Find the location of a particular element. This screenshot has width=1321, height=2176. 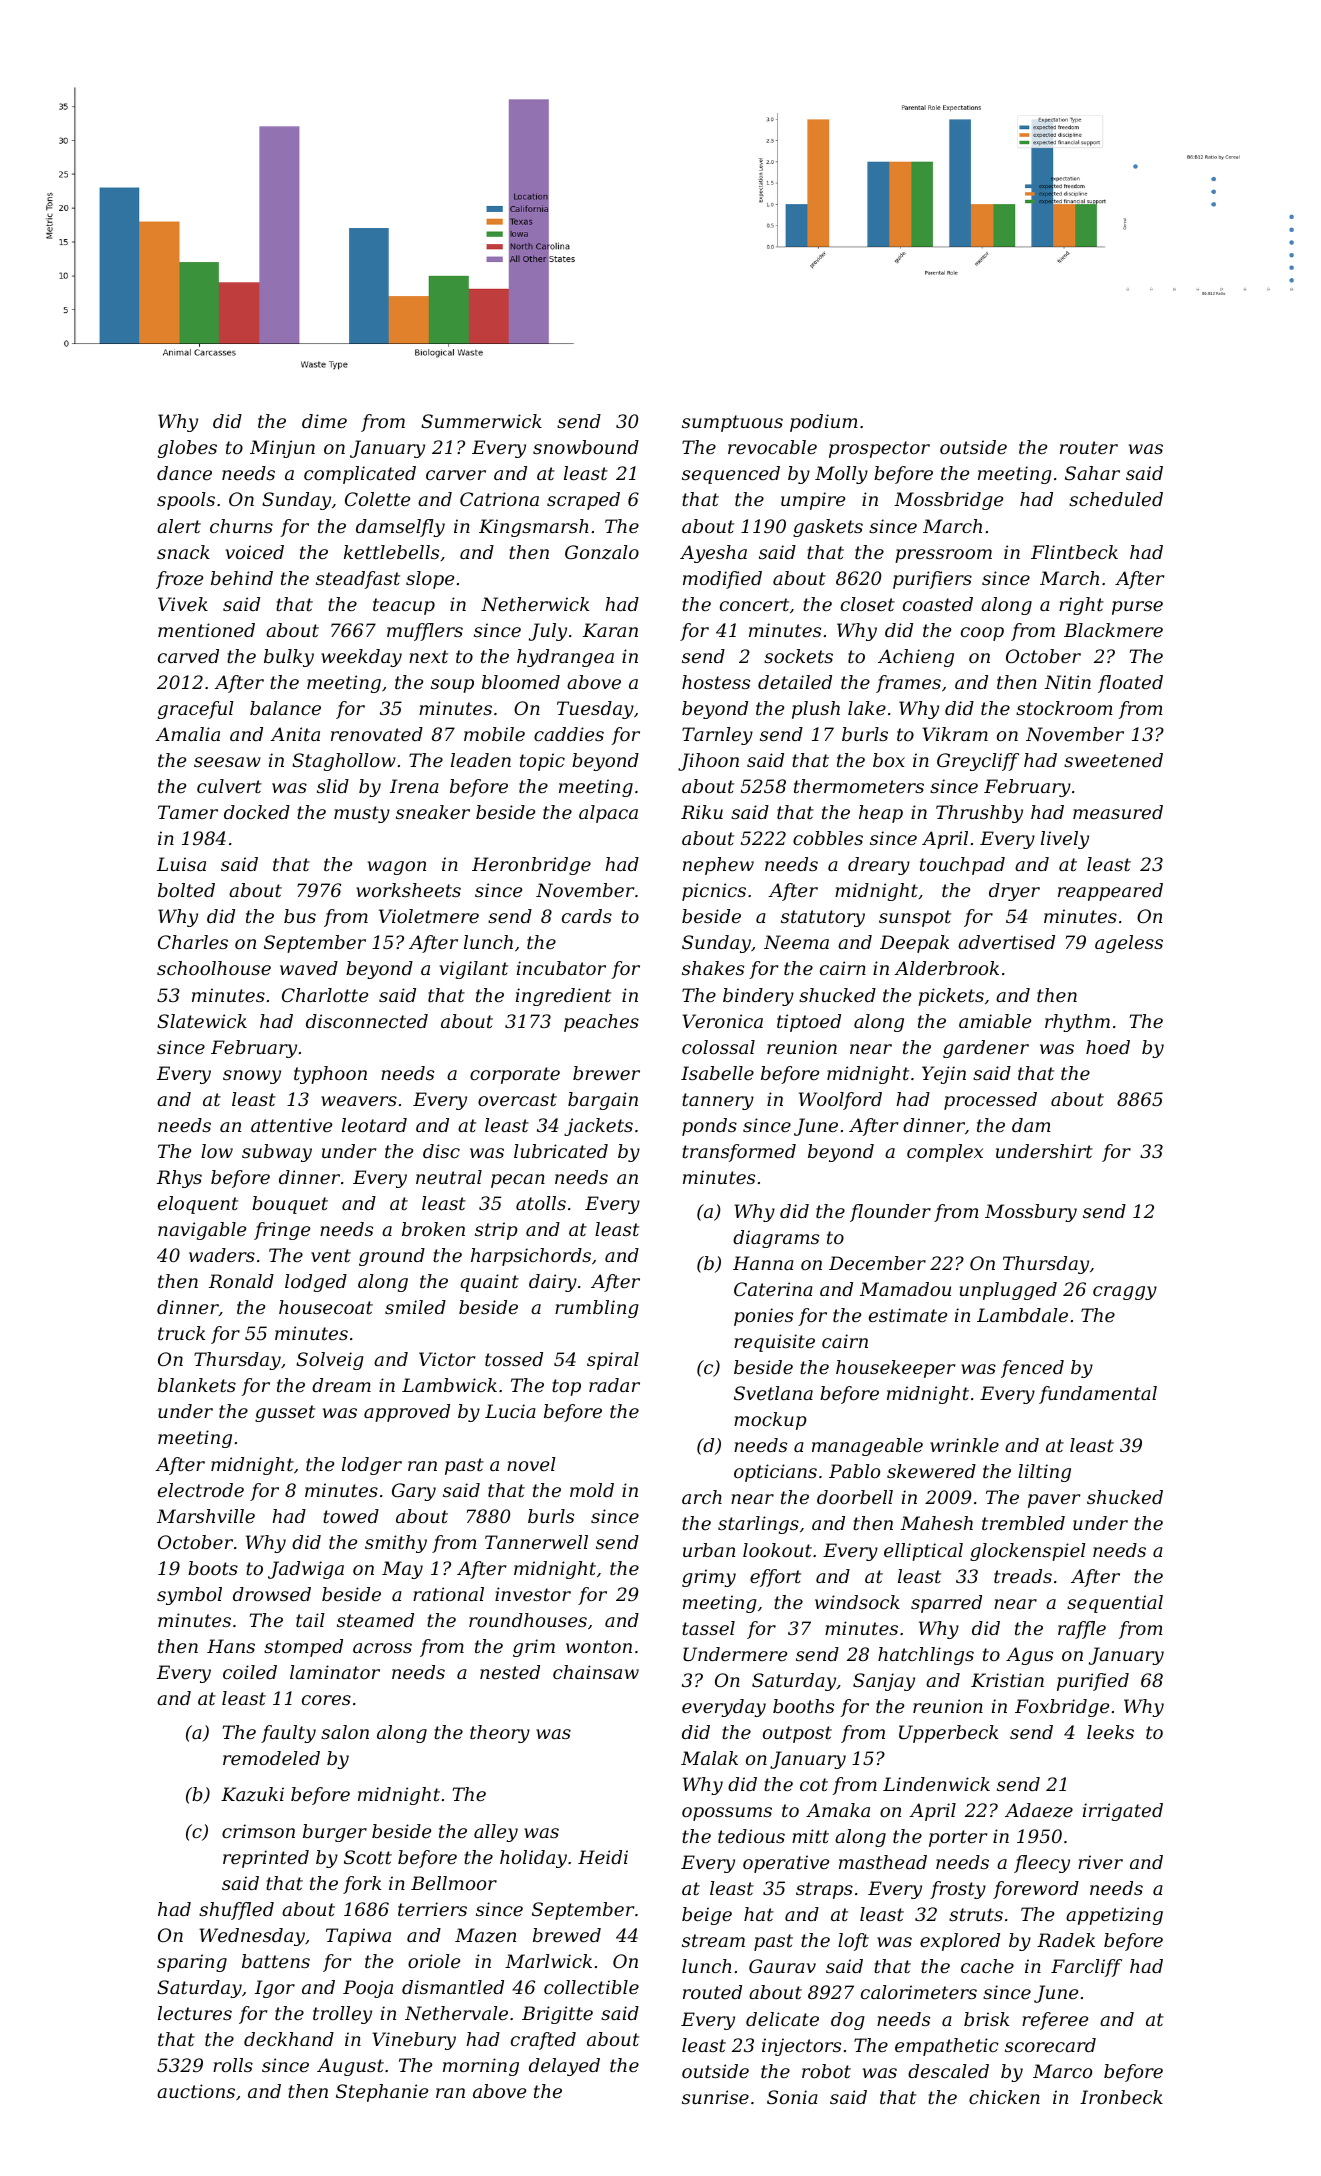

shuffled is located at coordinates (236, 1911).
